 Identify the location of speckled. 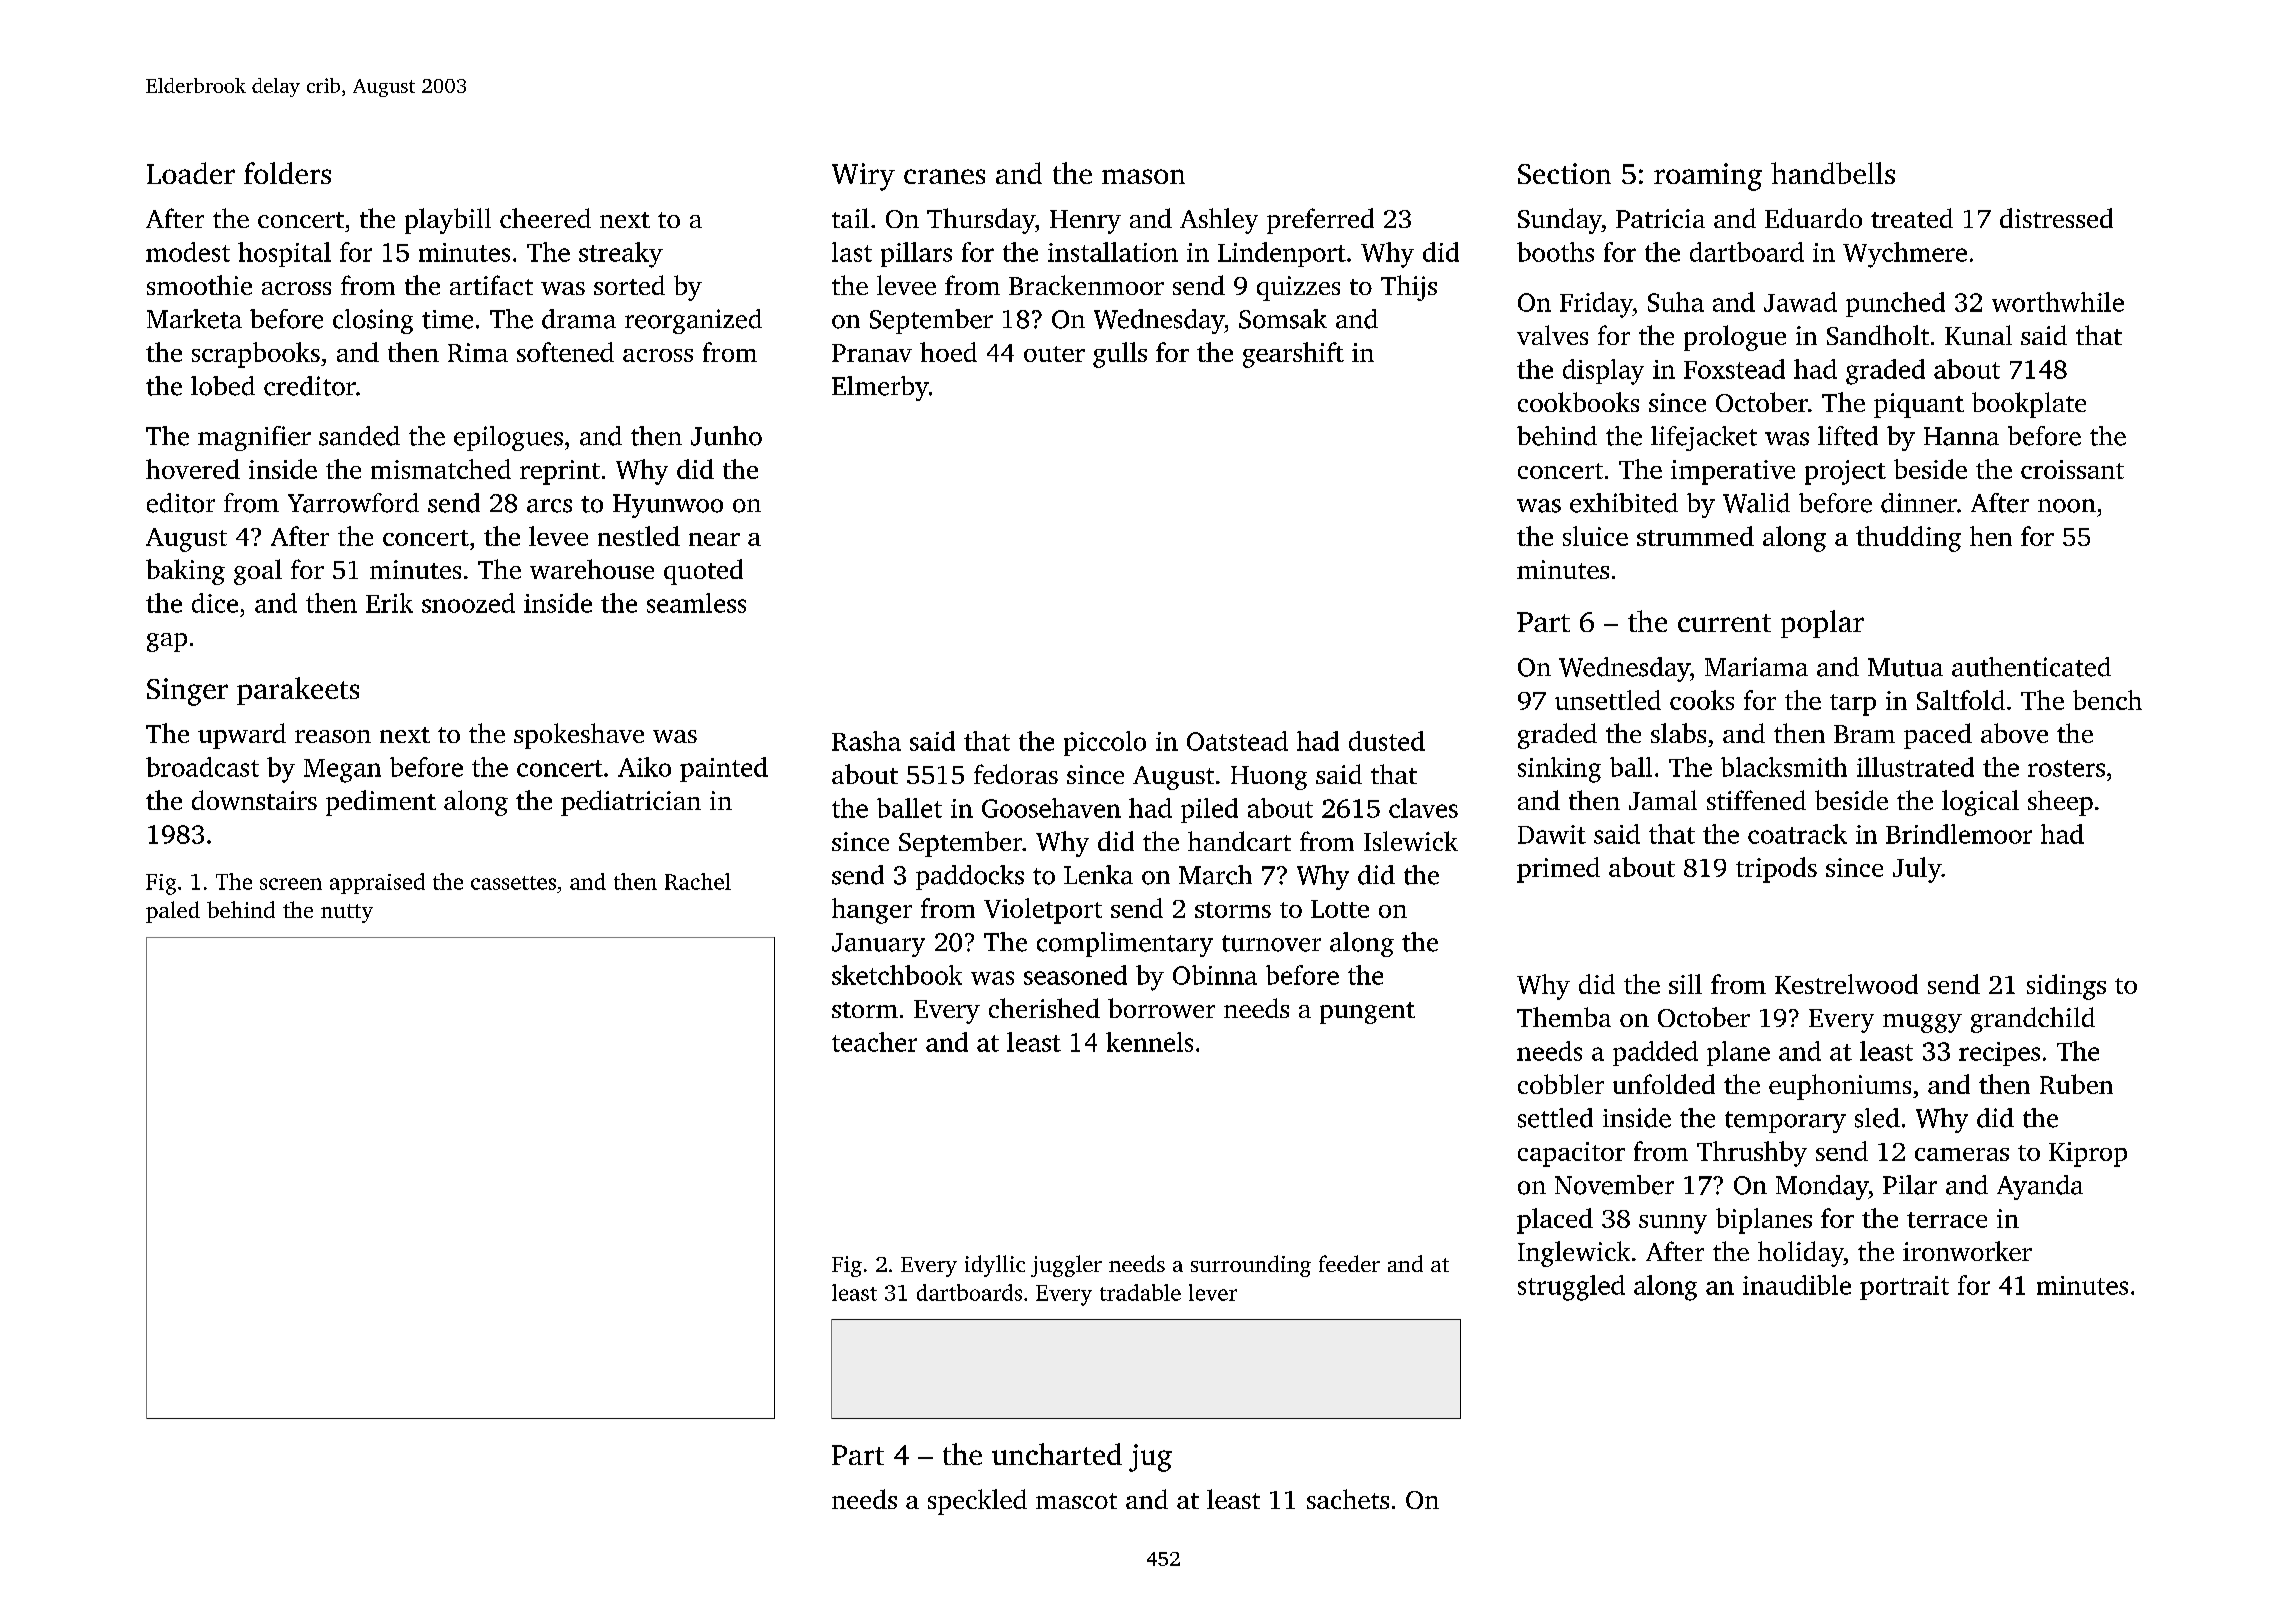
(977, 1502).
